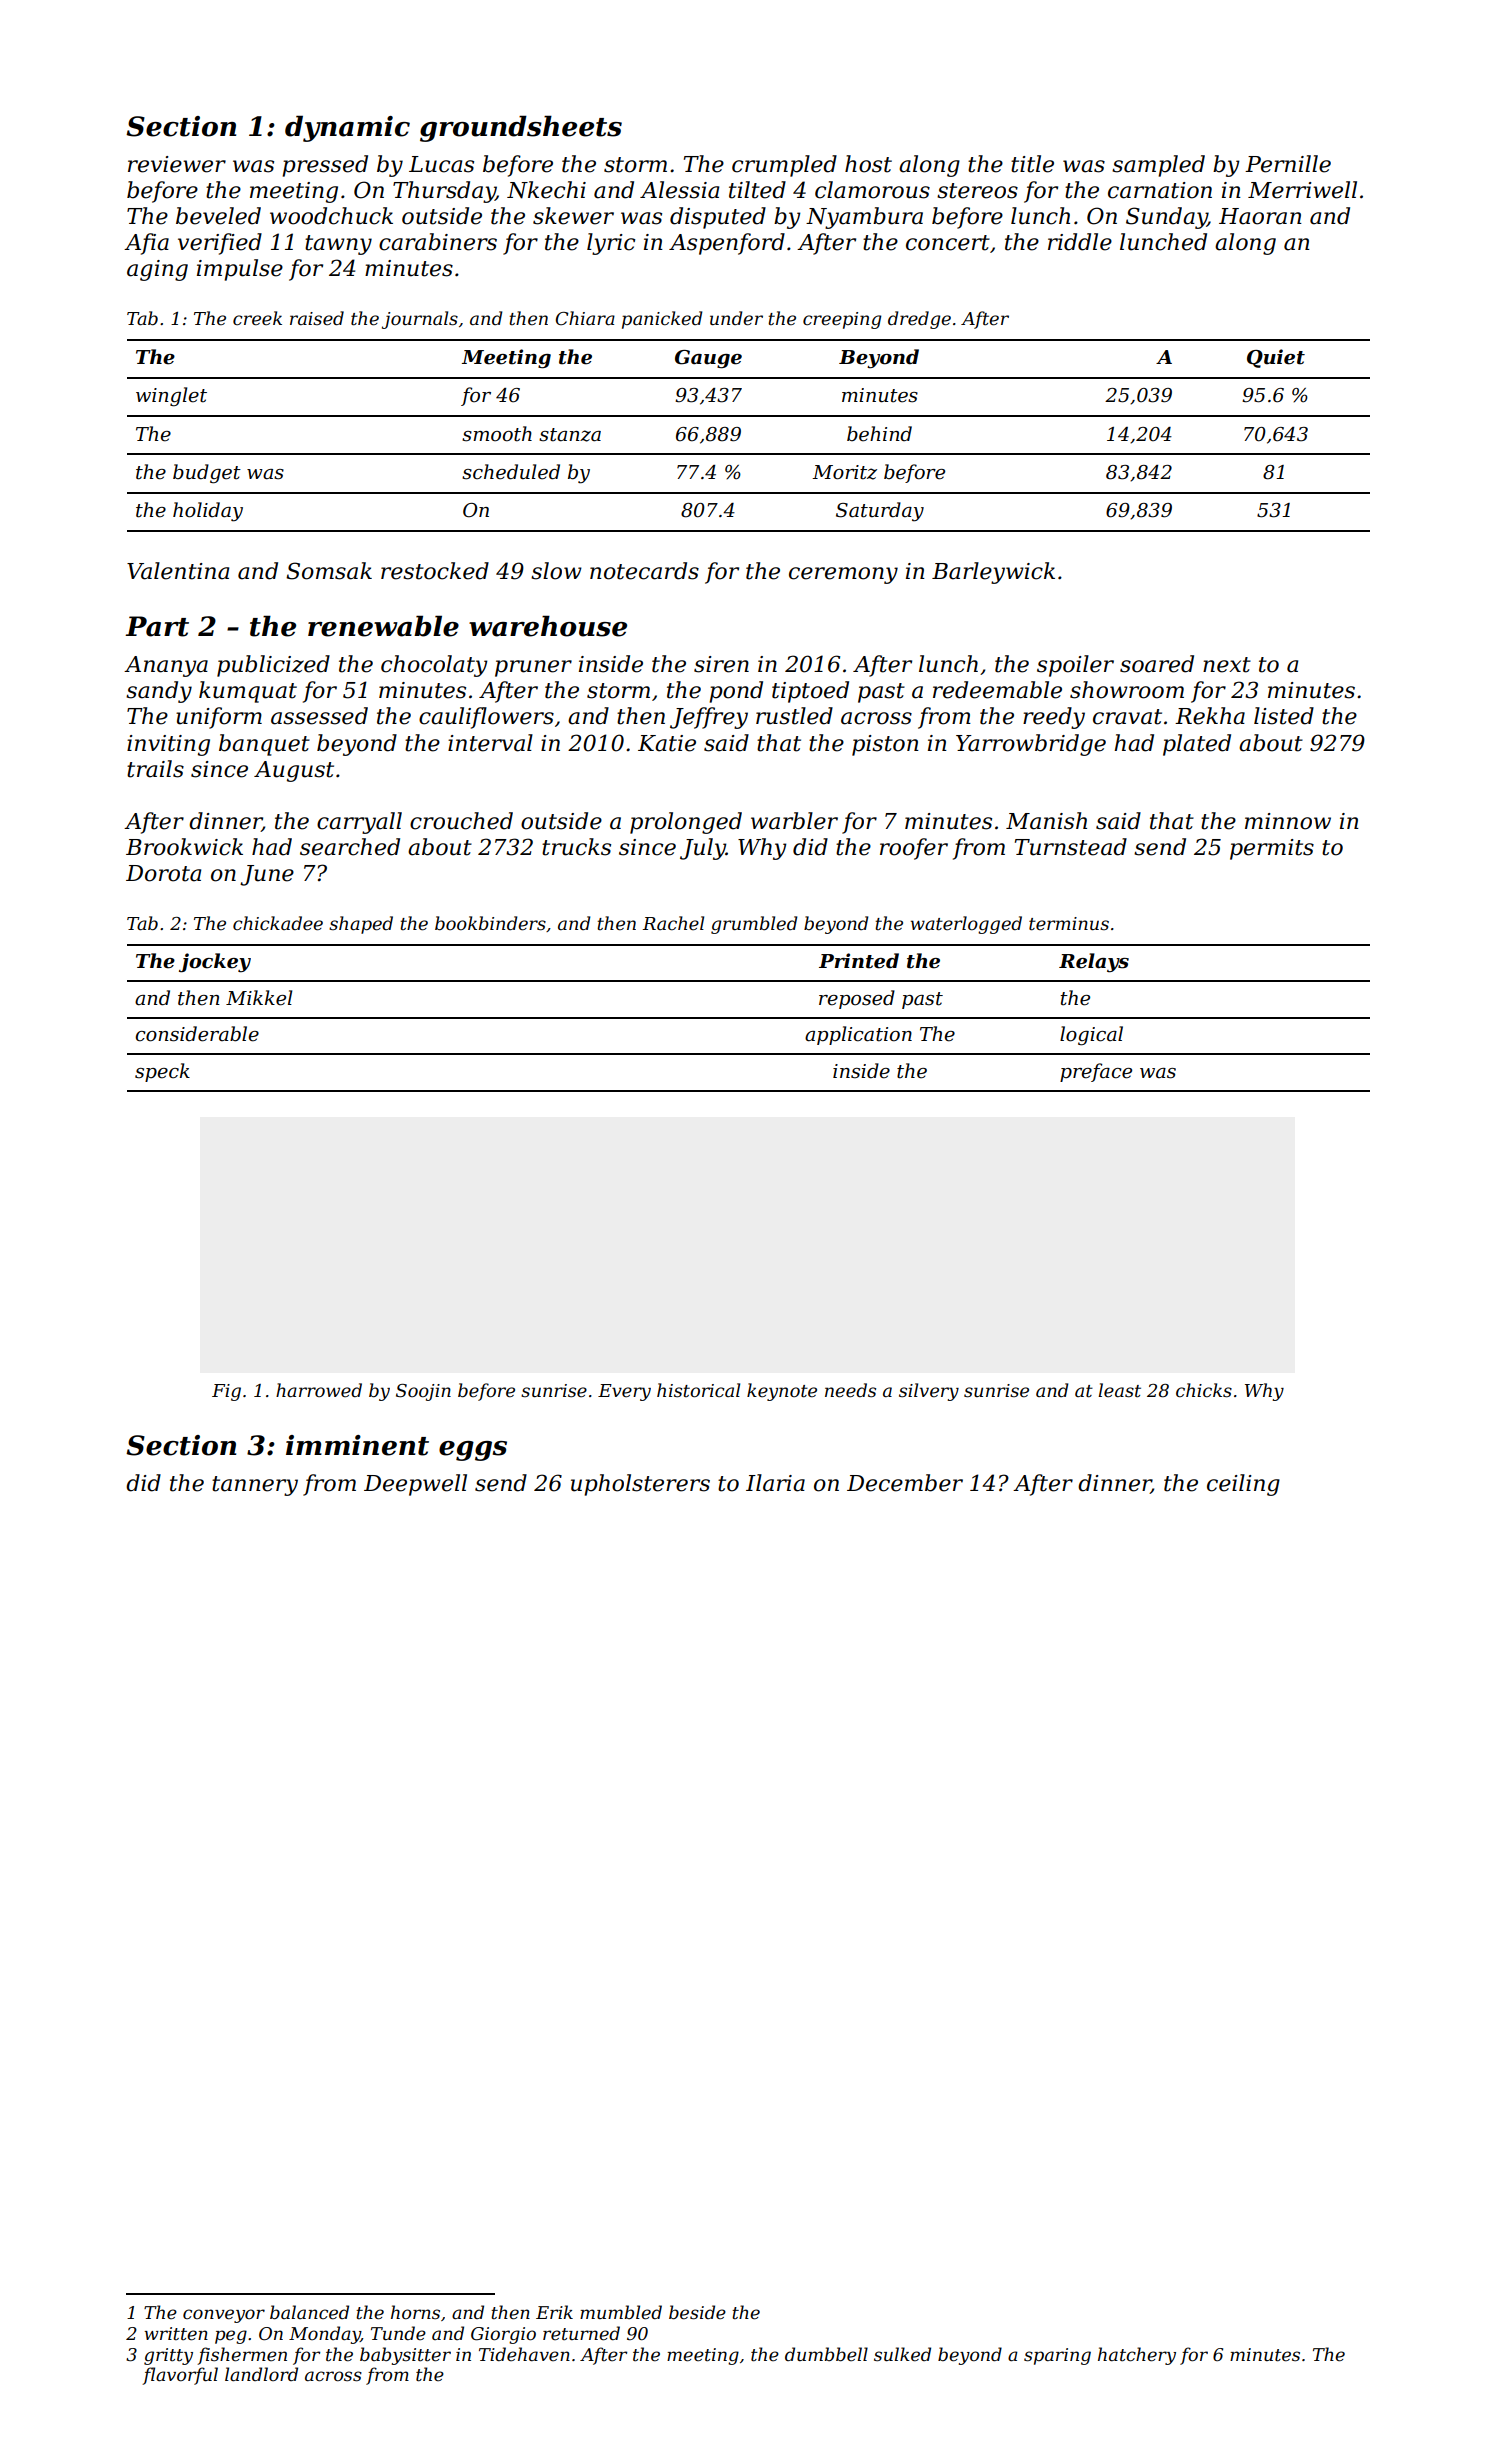  Describe the element at coordinates (533, 668) in the document. I see `pruner` at that location.
